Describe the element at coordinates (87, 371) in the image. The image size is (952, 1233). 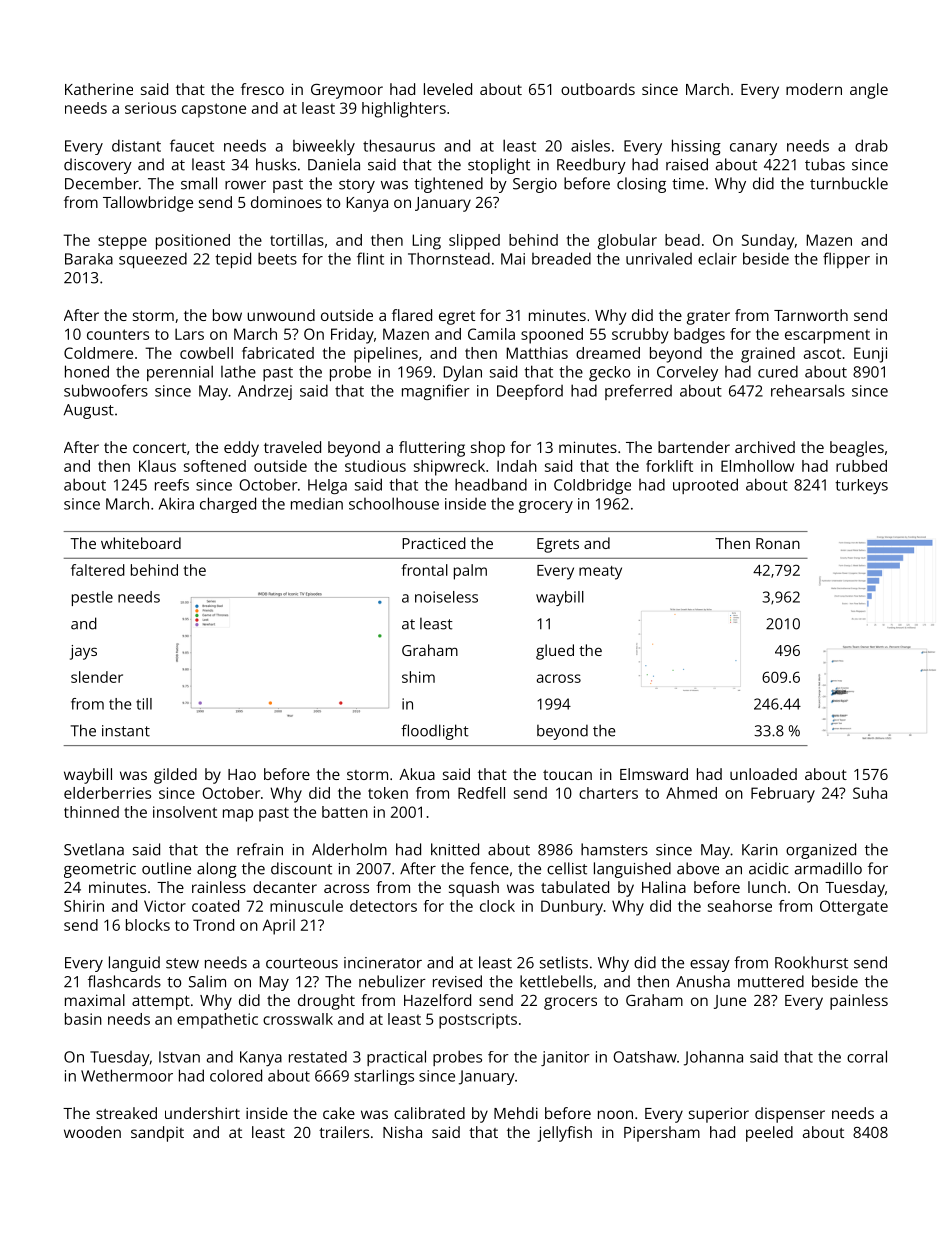
I see `honed` at that location.
